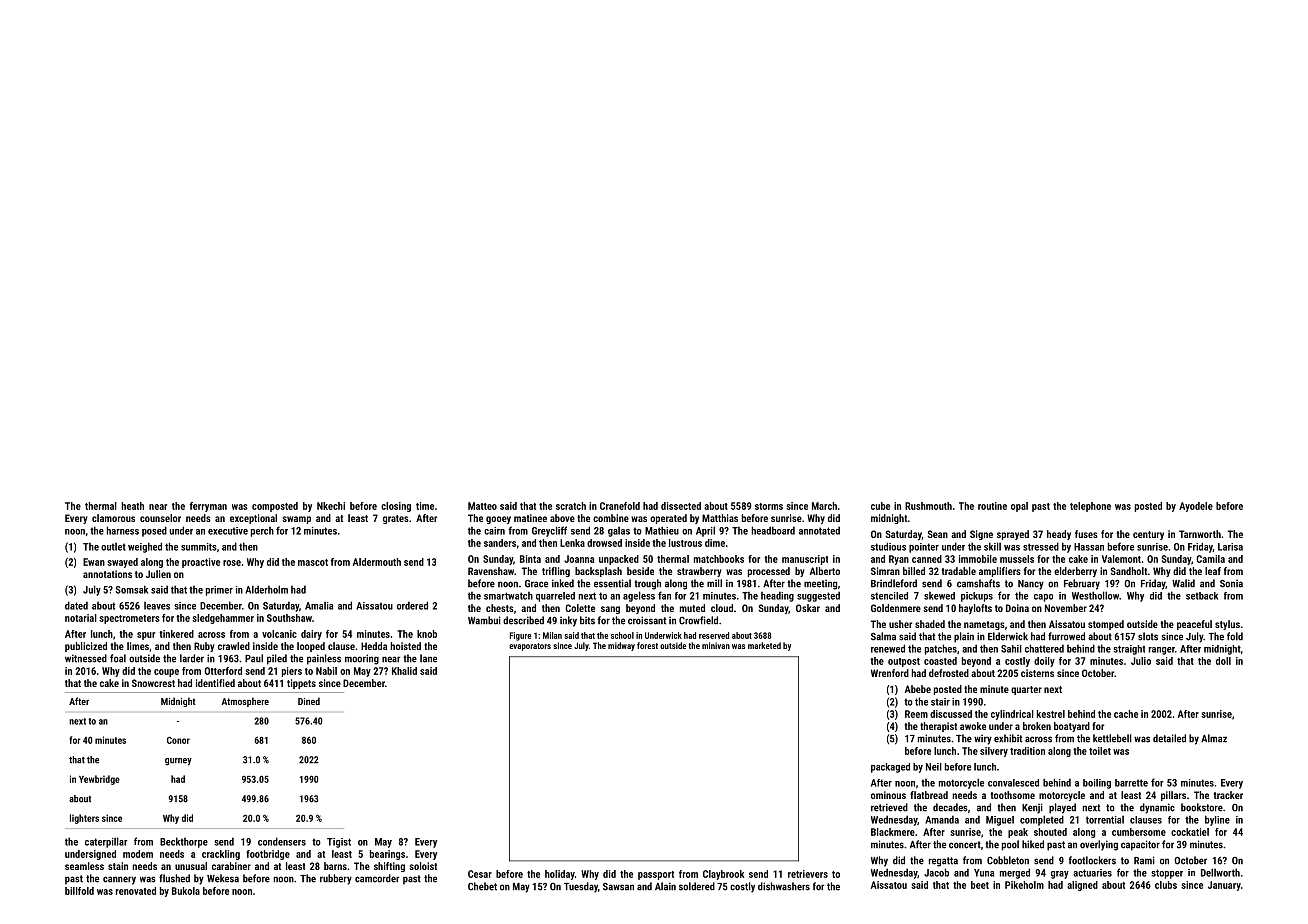  I want to click on inked, so click(563, 583).
